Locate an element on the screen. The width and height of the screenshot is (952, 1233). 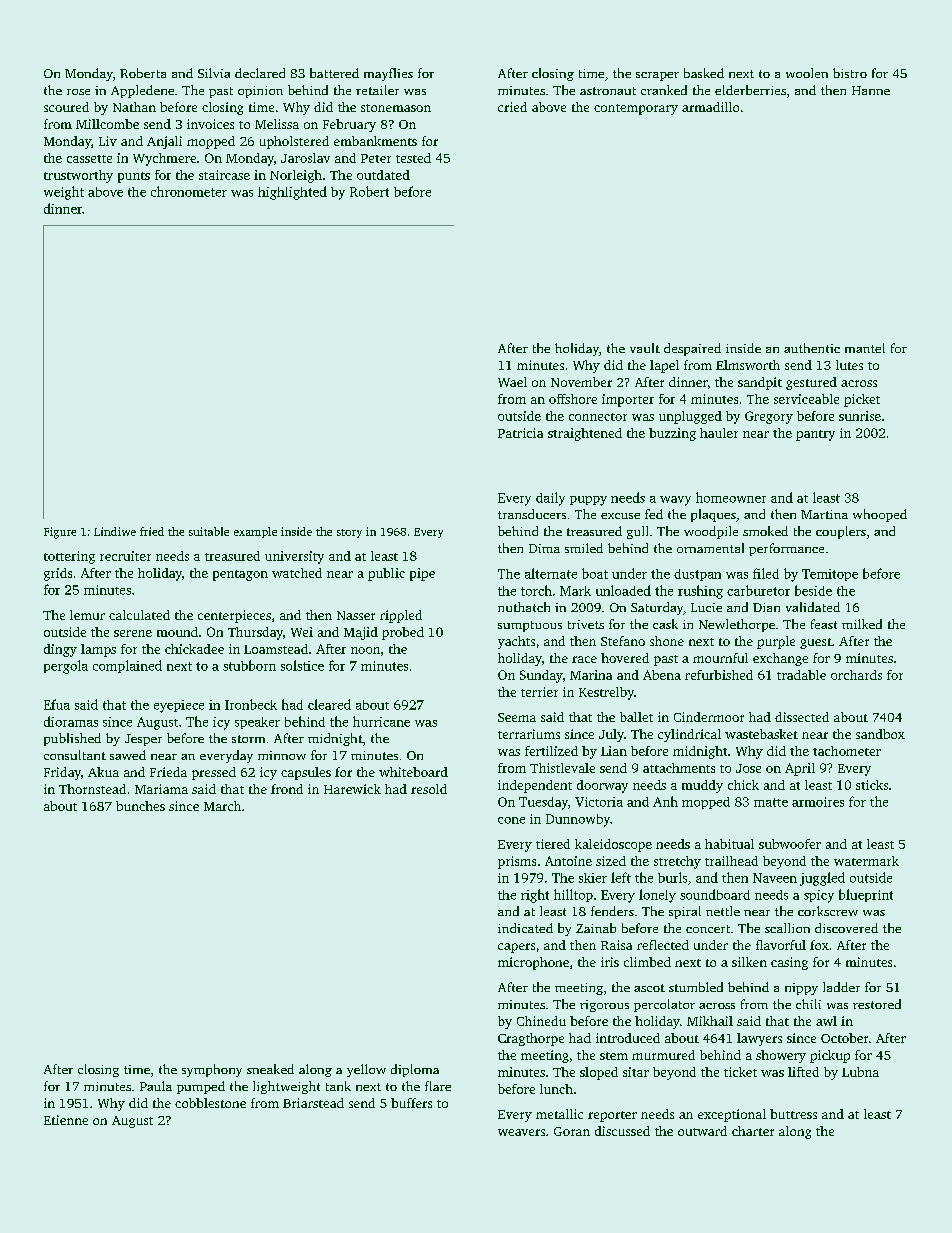
Newlethorpe is located at coordinates (737, 625).
